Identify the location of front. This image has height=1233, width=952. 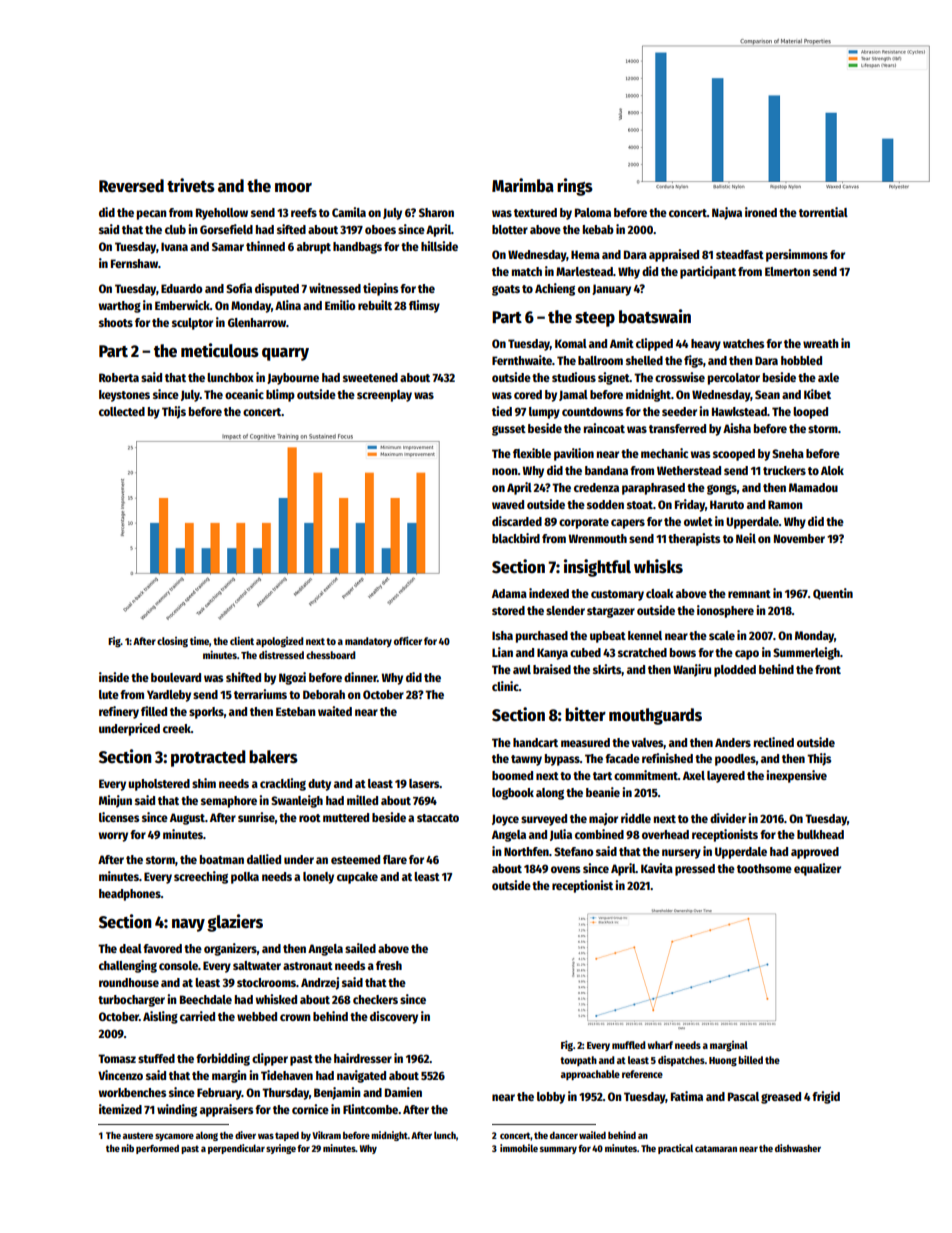
(828, 669).
